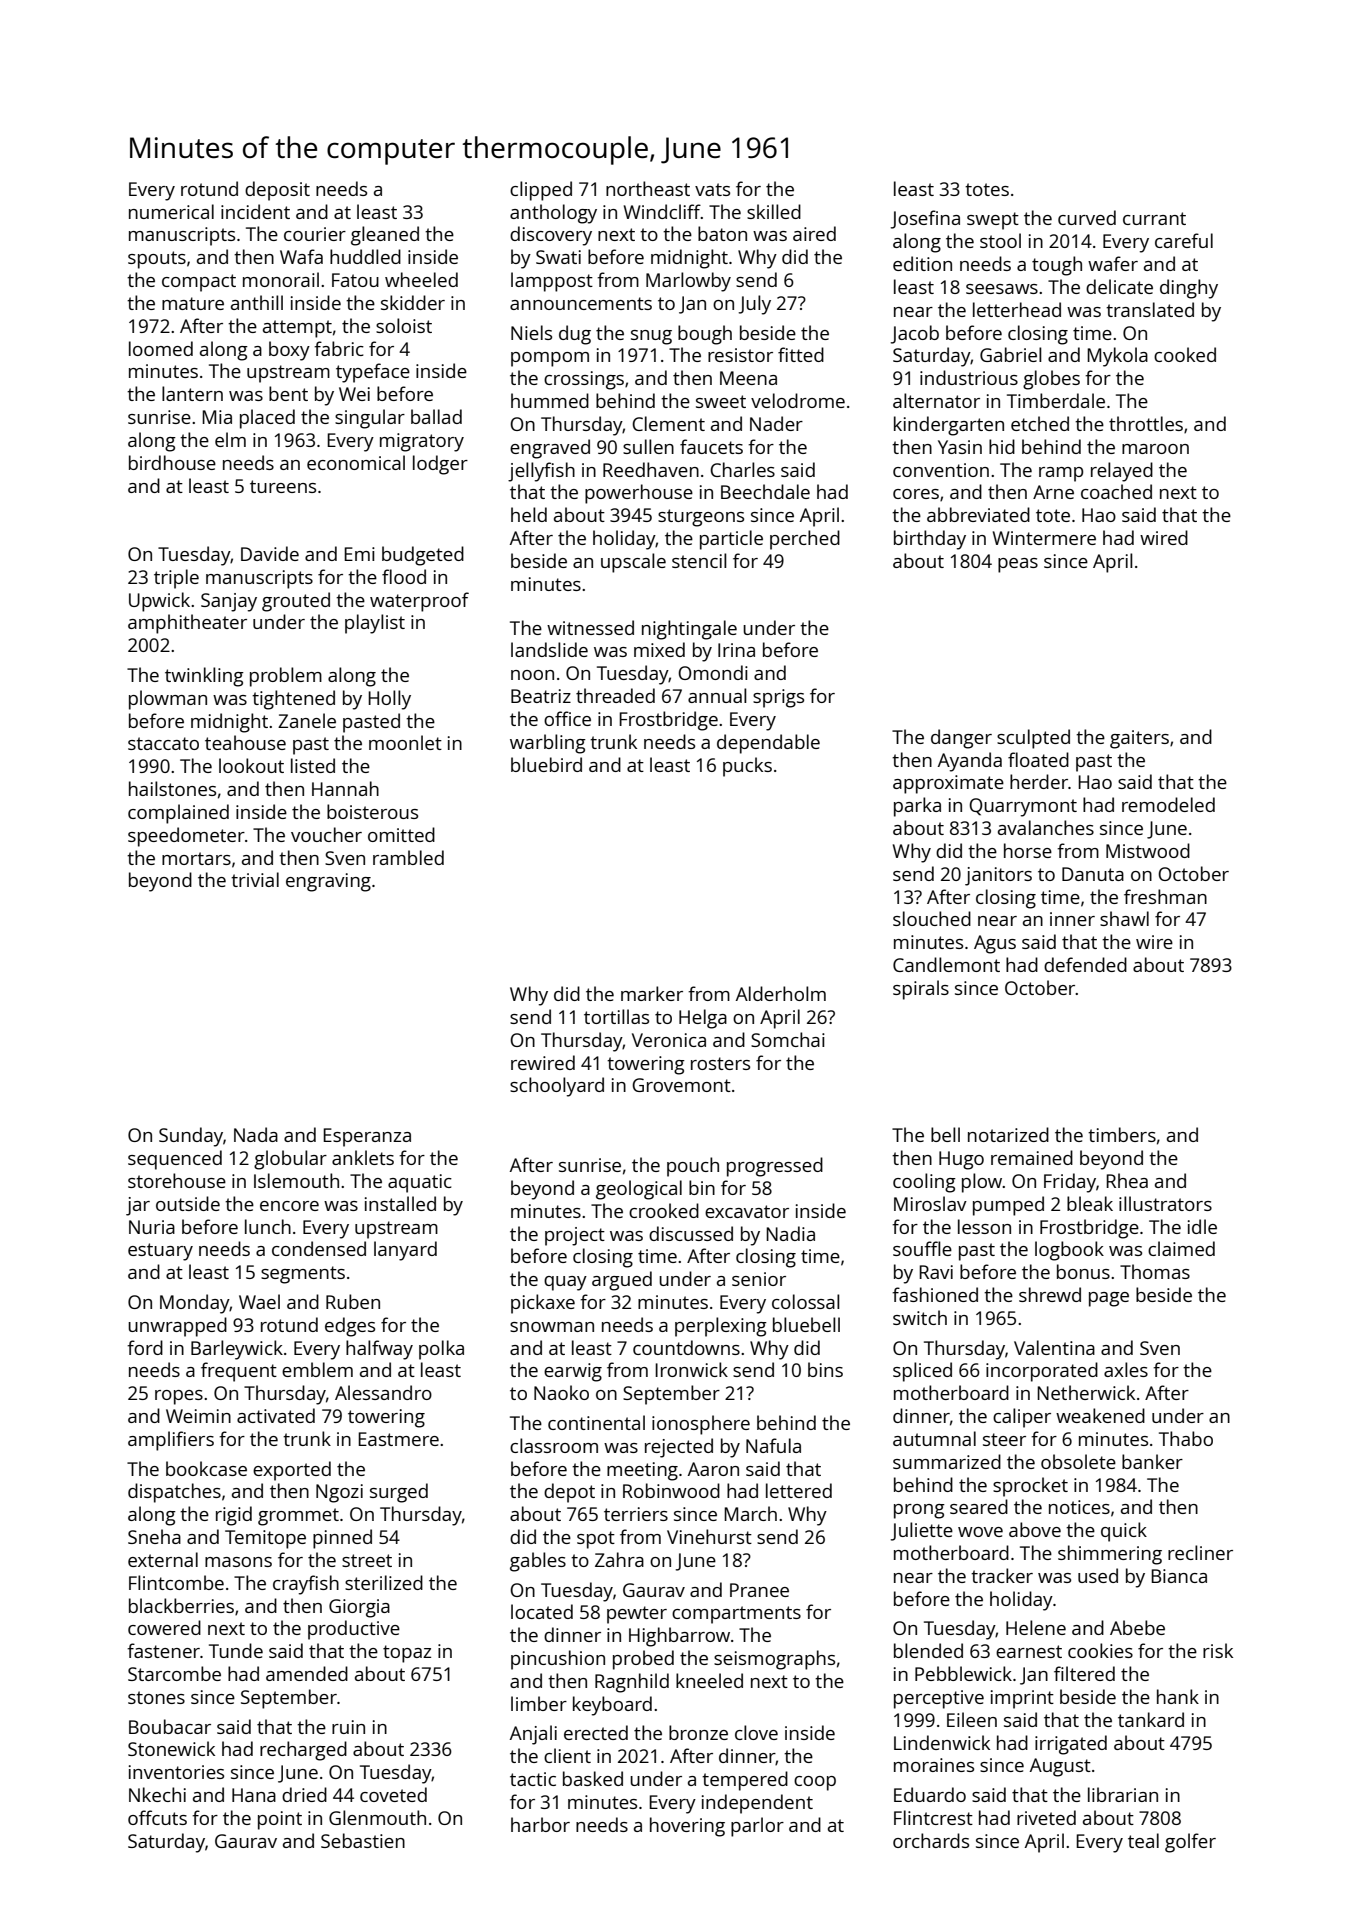 The width and height of the screenshot is (1361, 1925). What do you see at coordinates (363, 1840) in the screenshot?
I see `Sebastien` at bounding box center [363, 1840].
